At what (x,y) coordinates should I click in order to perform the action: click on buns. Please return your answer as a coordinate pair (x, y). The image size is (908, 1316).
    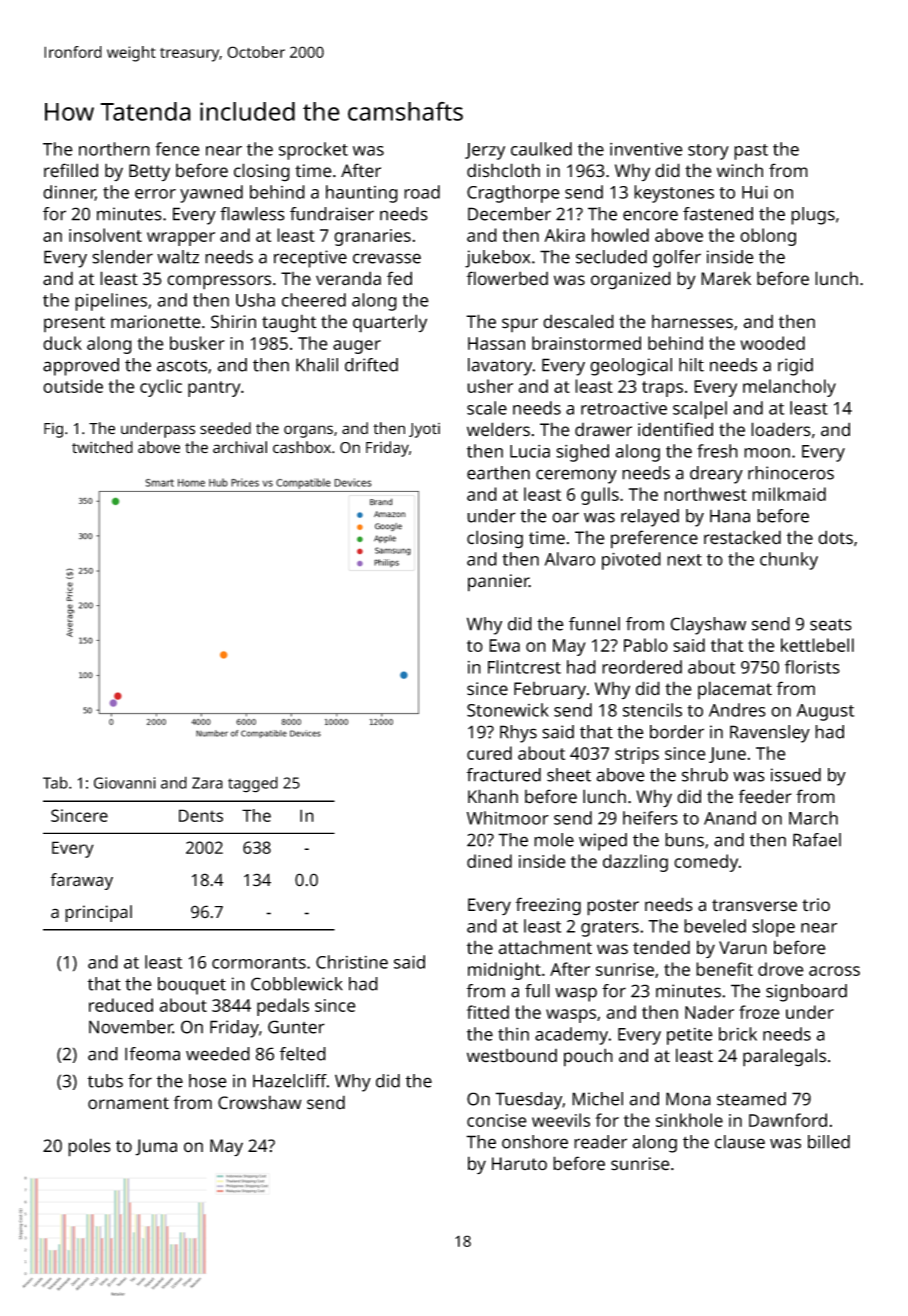
    Looking at the image, I should click on (684, 840).
